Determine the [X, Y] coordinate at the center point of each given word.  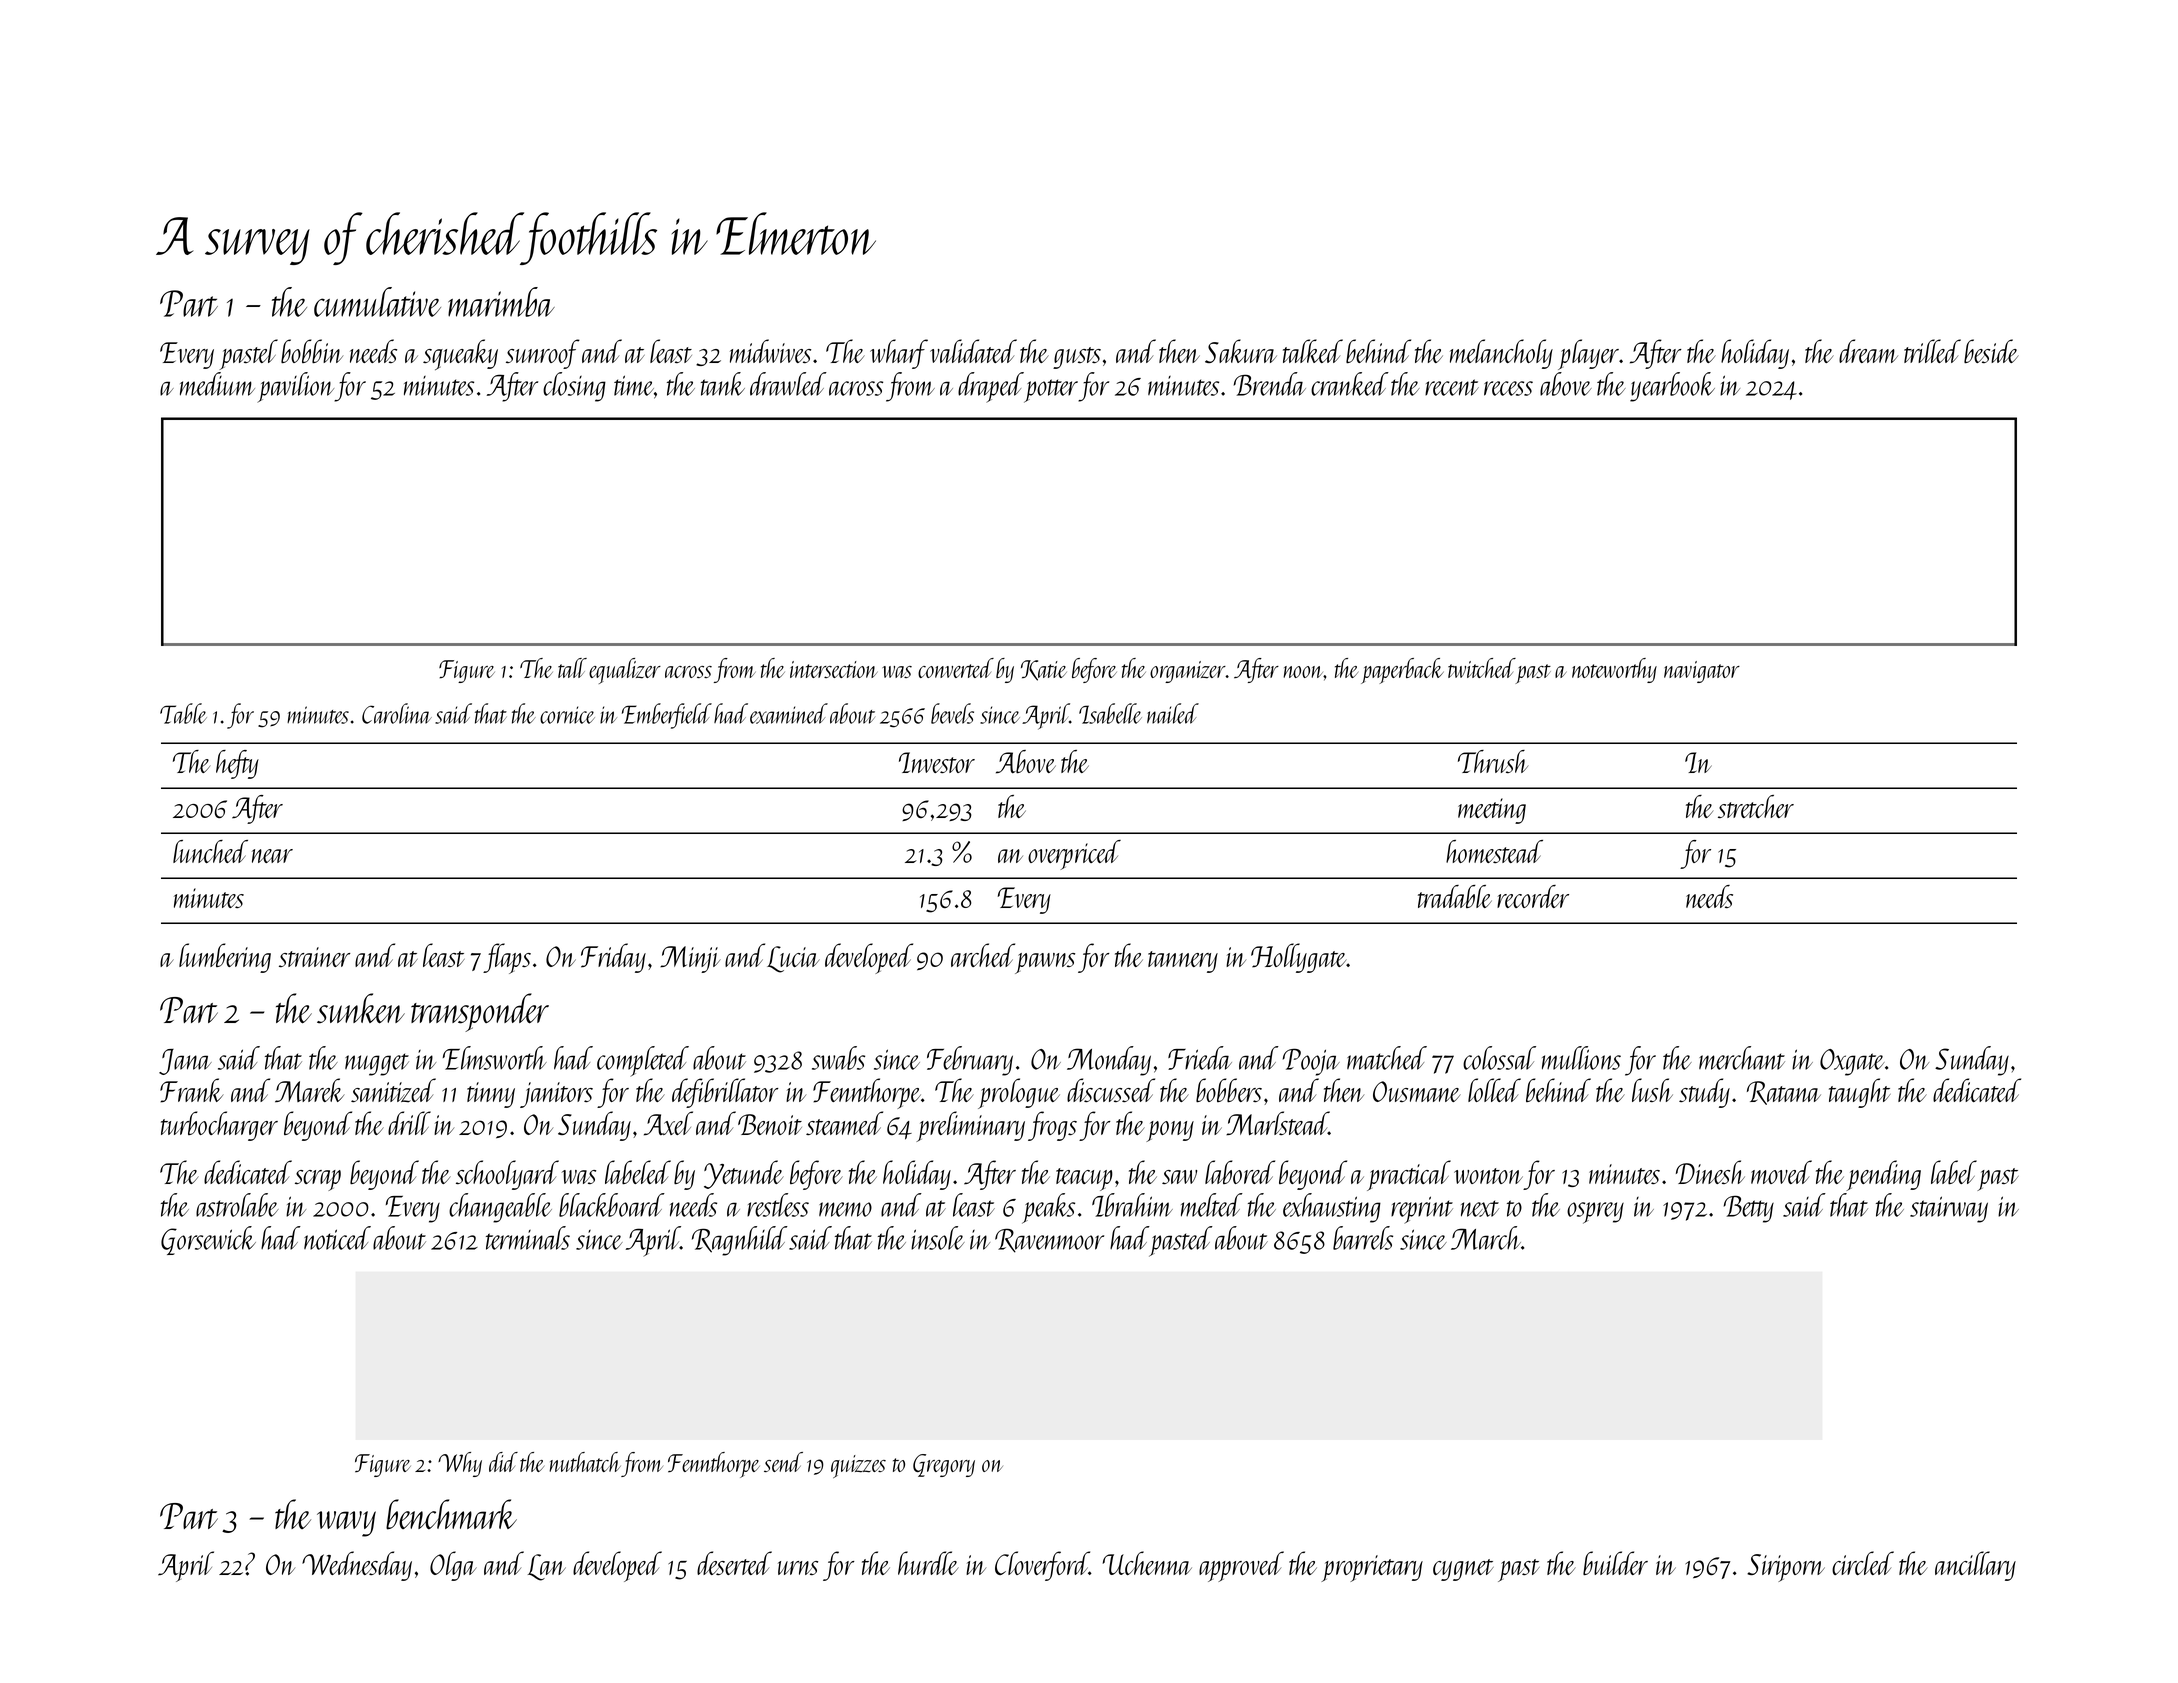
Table [183, 713]
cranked [1350, 384]
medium [217, 384]
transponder [480, 1012]
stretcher [1756, 806]
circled [1863, 1563]
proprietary [1372, 1568]
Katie [1044, 670]
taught [1860, 1093]
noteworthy [1614, 670]
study [1704, 1093]
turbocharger [219, 1126]
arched [983, 955]
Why [460, 1464]
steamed [844, 1123]
